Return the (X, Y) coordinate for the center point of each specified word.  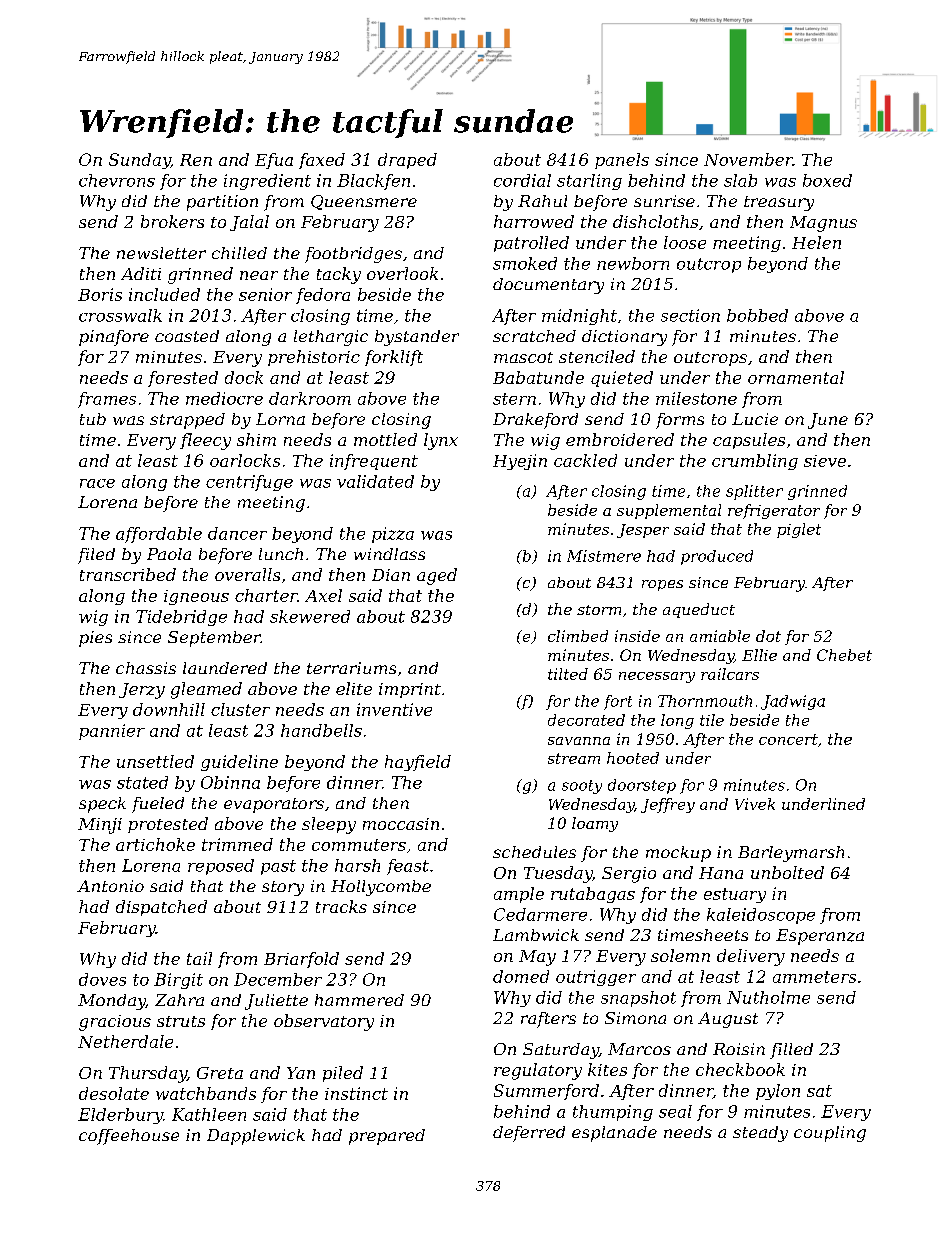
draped (407, 161)
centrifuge (249, 483)
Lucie (755, 419)
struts (181, 1021)
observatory (324, 1022)
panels (622, 161)
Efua (274, 161)
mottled (385, 439)
